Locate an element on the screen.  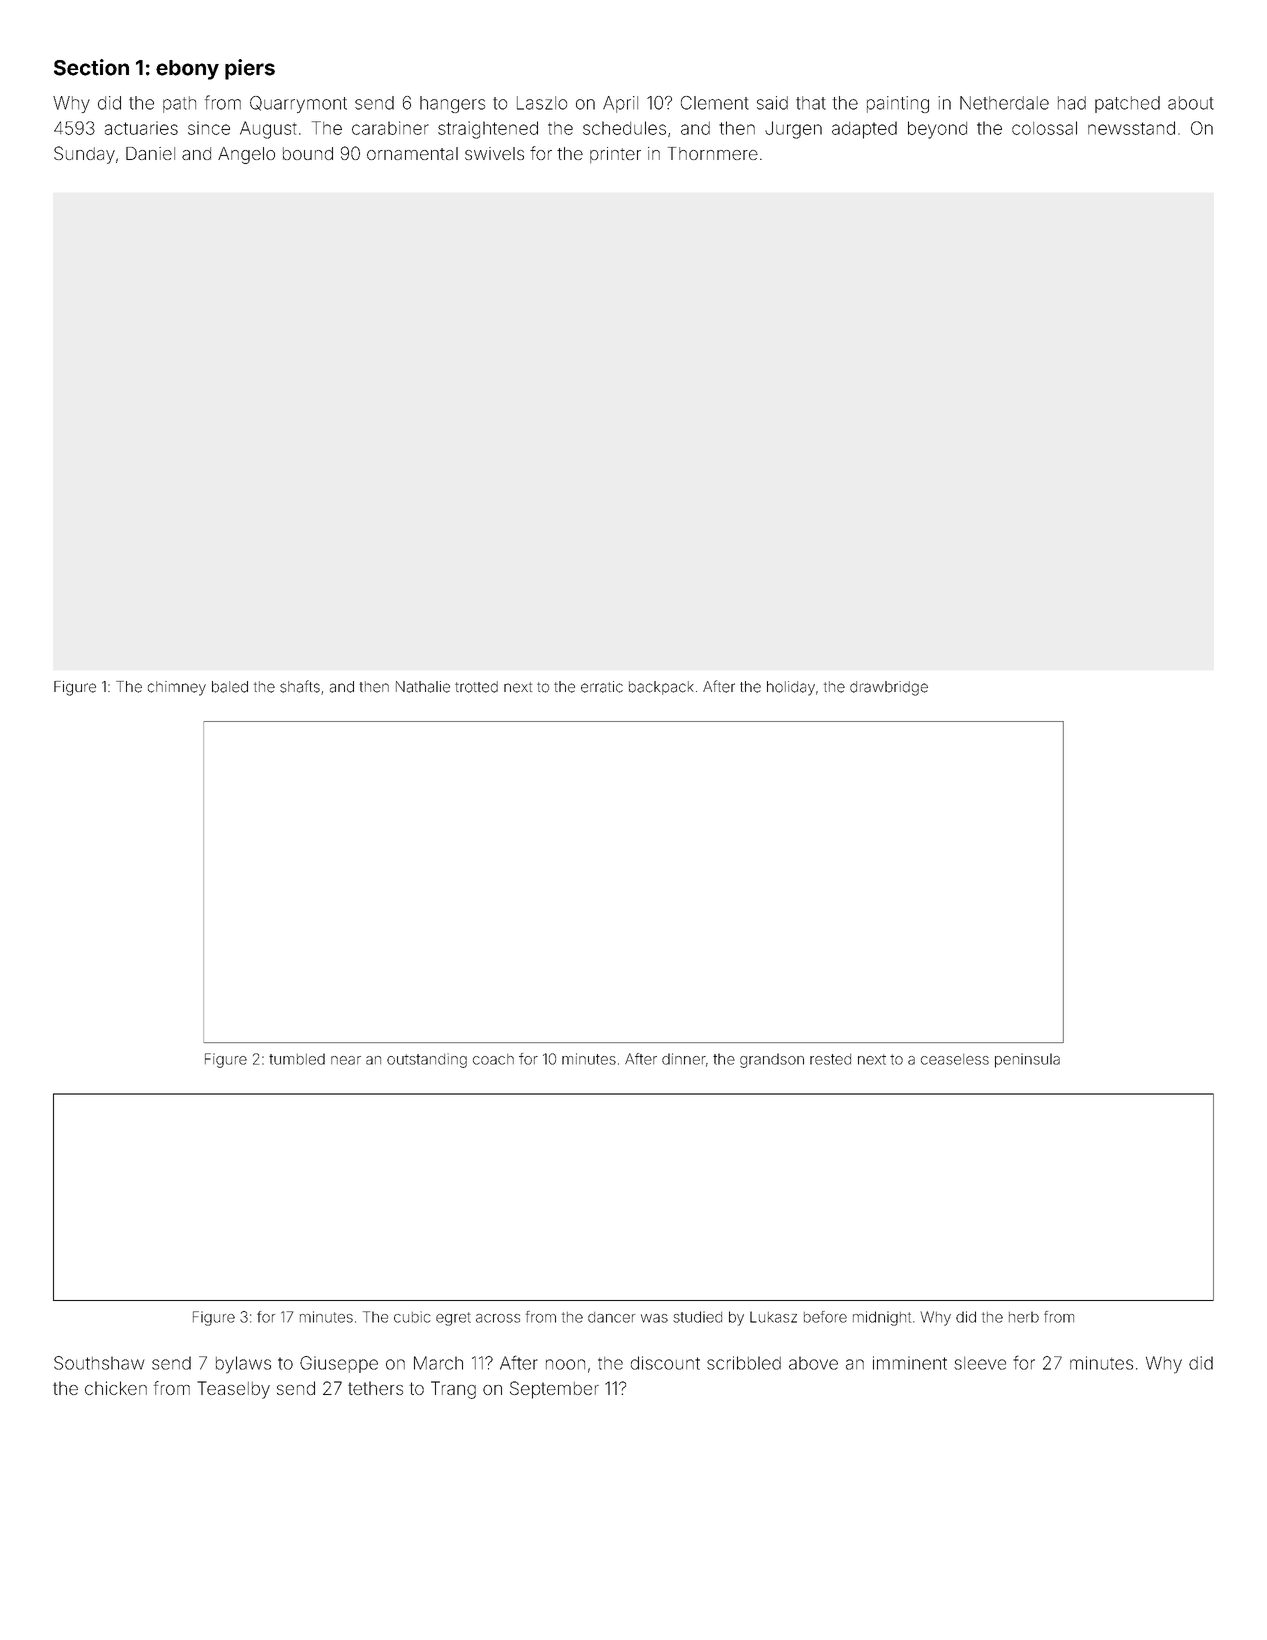
straightened is located at coordinates (488, 130).
